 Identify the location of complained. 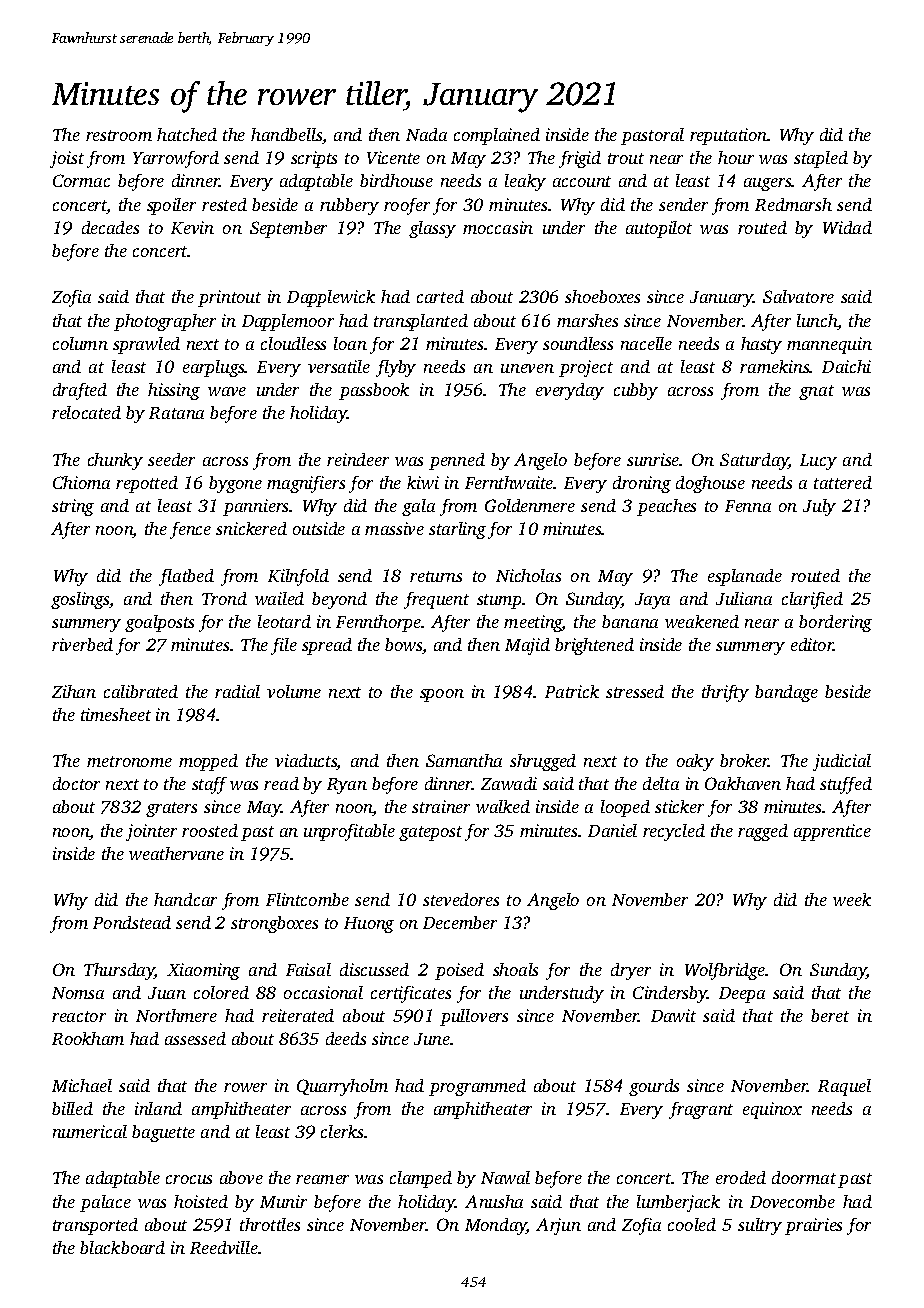
(497, 136).
